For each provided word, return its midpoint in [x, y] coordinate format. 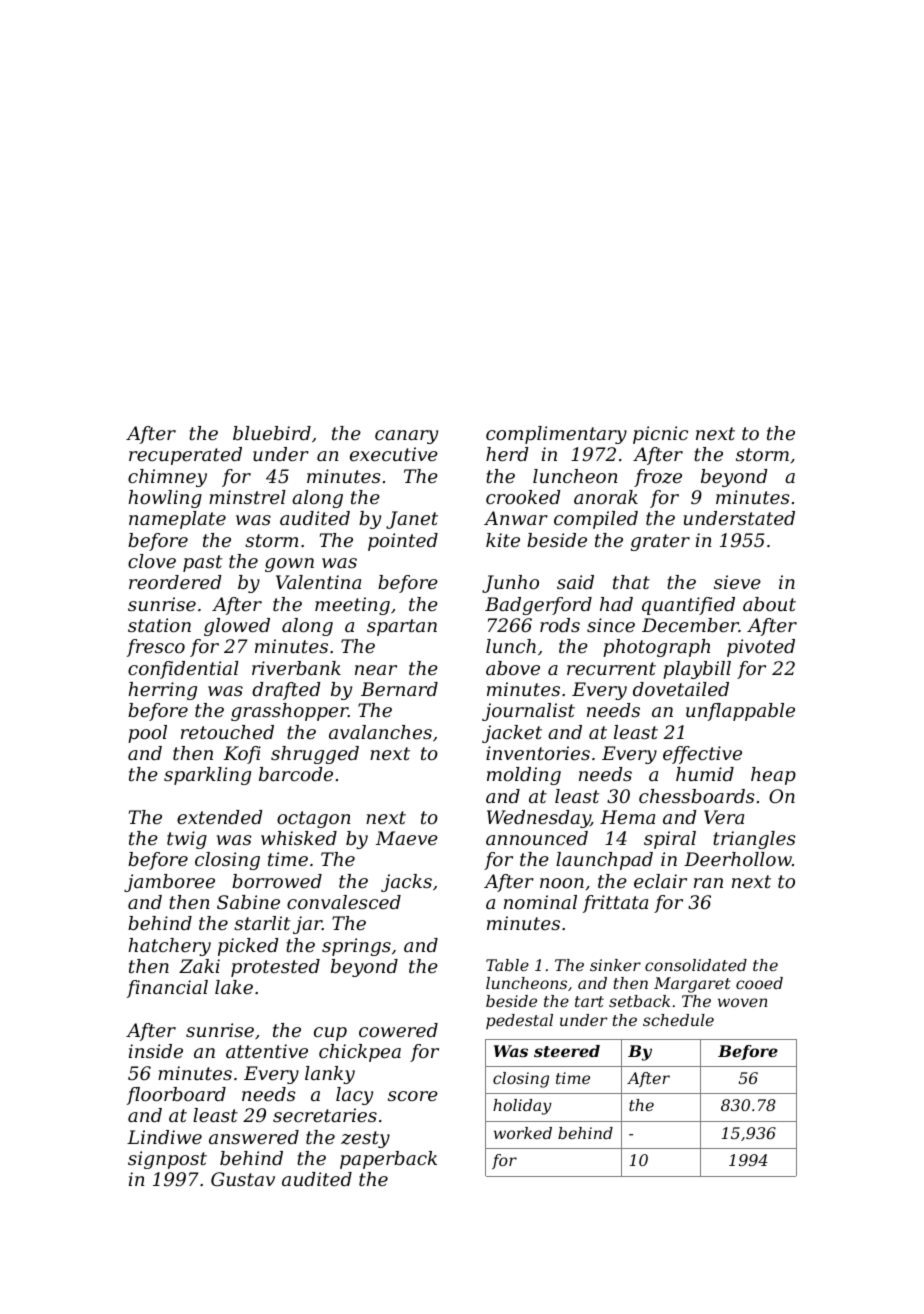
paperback [388, 1160]
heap [773, 776]
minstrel [247, 497]
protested [275, 968]
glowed [237, 627]
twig [187, 840]
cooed [759, 983]
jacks [406, 883]
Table [507, 965]
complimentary [556, 435]
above [513, 668]
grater [660, 542]
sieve [737, 582]
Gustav [243, 1179]
